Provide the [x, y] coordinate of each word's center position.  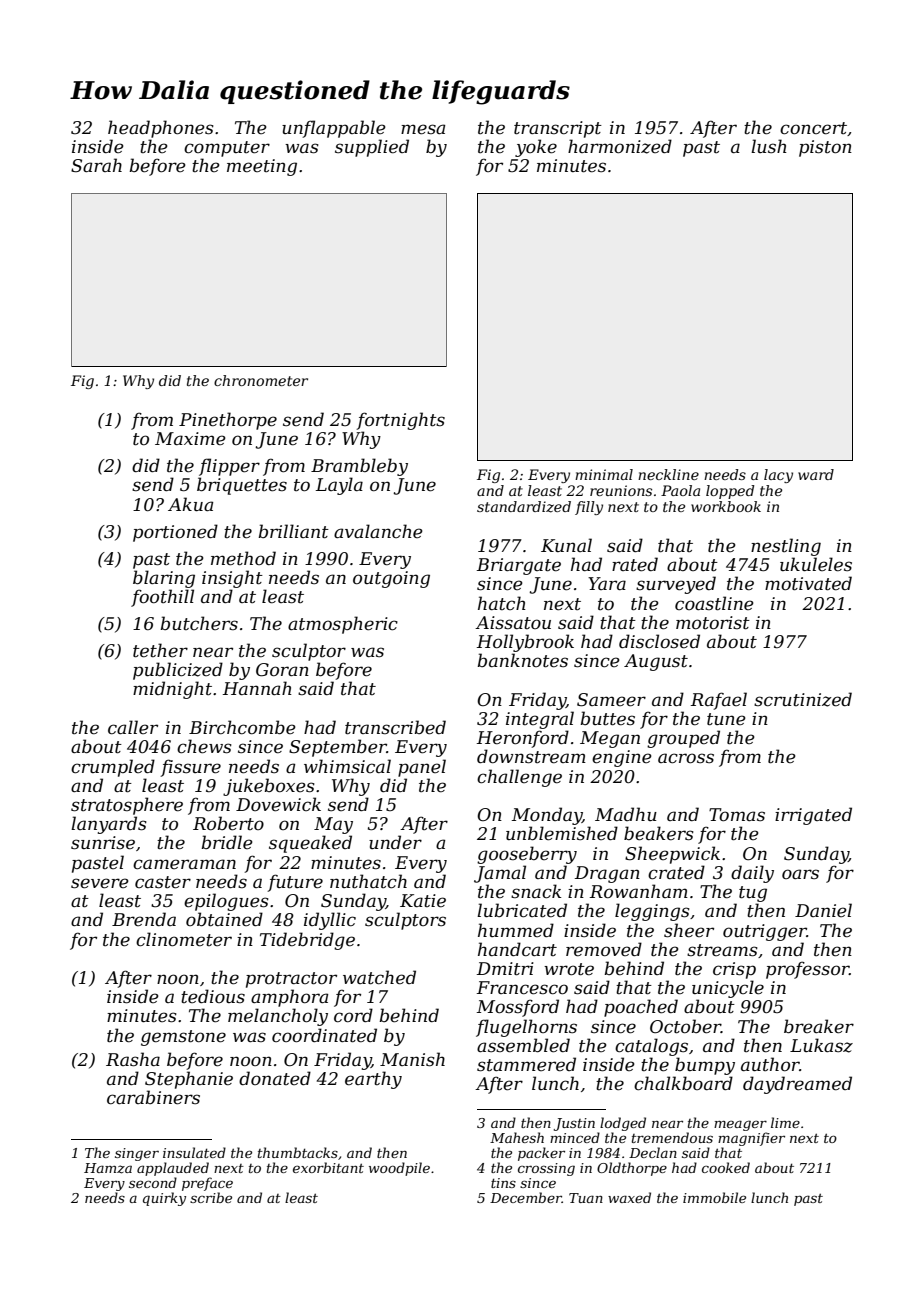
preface [207, 1184]
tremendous [672, 1137]
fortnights [400, 421]
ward [816, 474]
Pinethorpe [228, 421]
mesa [423, 129]
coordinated [324, 1035]
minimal [604, 474]
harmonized [620, 146]
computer [227, 149]
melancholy [278, 1017]
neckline [668, 474]
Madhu [626, 814]
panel [422, 768]
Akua [190, 504]
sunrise [103, 843]
